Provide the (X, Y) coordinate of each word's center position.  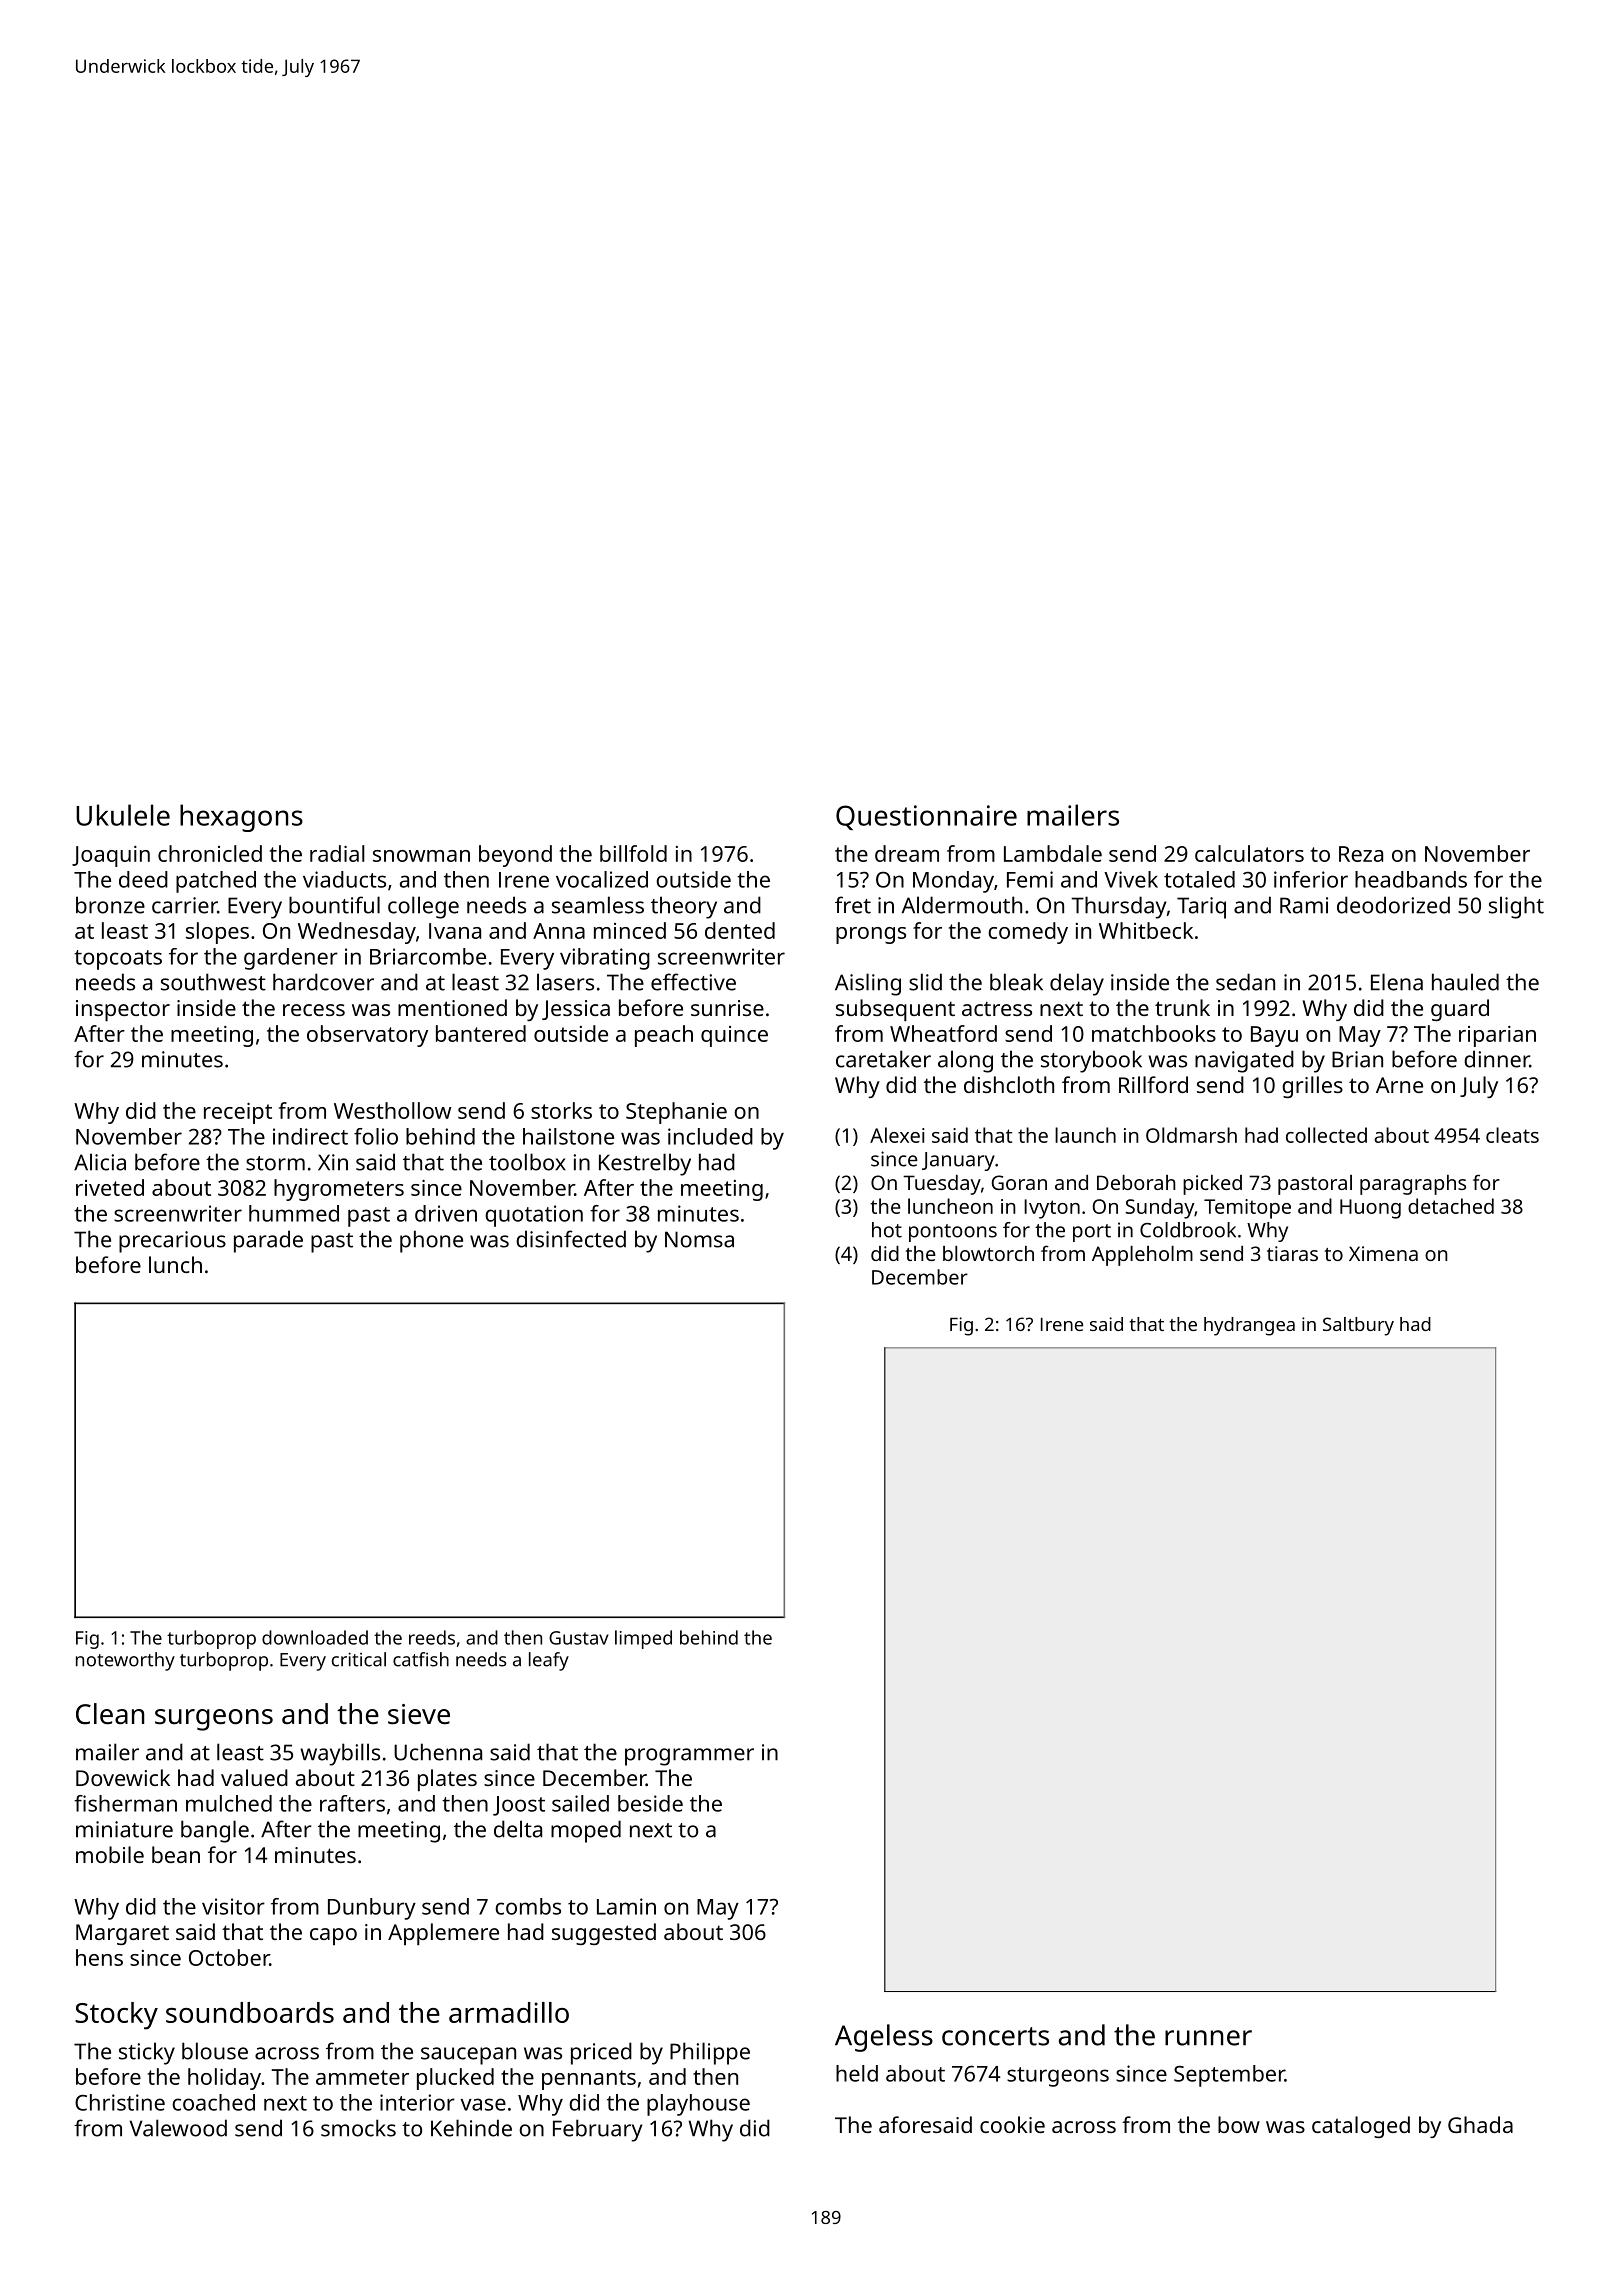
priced (601, 2053)
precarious (172, 1242)
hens (99, 1957)
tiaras (1292, 1253)
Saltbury (1358, 1326)
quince (734, 1036)
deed (143, 879)
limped (643, 1639)
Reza (1361, 854)
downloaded (315, 1637)
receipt (238, 1113)
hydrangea (1249, 1326)
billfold (633, 853)
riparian (1497, 1036)
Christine (120, 2102)
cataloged (1361, 2127)
